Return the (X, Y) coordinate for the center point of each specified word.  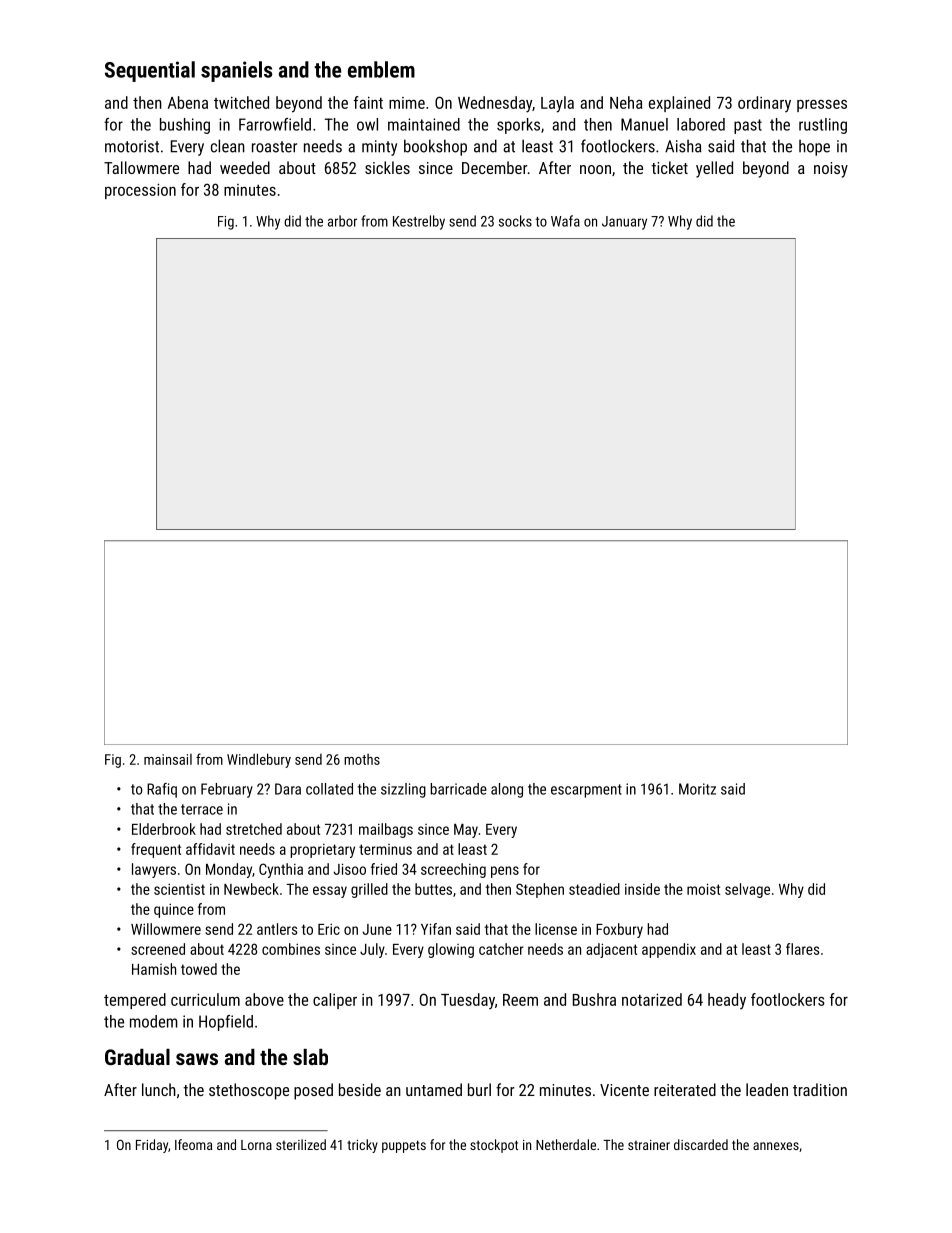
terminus (385, 849)
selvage (747, 890)
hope (814, 148)
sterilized (301, 1144)
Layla (557, 104)
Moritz (697, 789)
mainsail (168, 759)
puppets (404, 1146)
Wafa (565, 221)
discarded (701, 1144)
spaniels (236, 71)
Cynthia (281, 870)
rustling (823, 126)
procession (140, 191)
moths (362, 759)
